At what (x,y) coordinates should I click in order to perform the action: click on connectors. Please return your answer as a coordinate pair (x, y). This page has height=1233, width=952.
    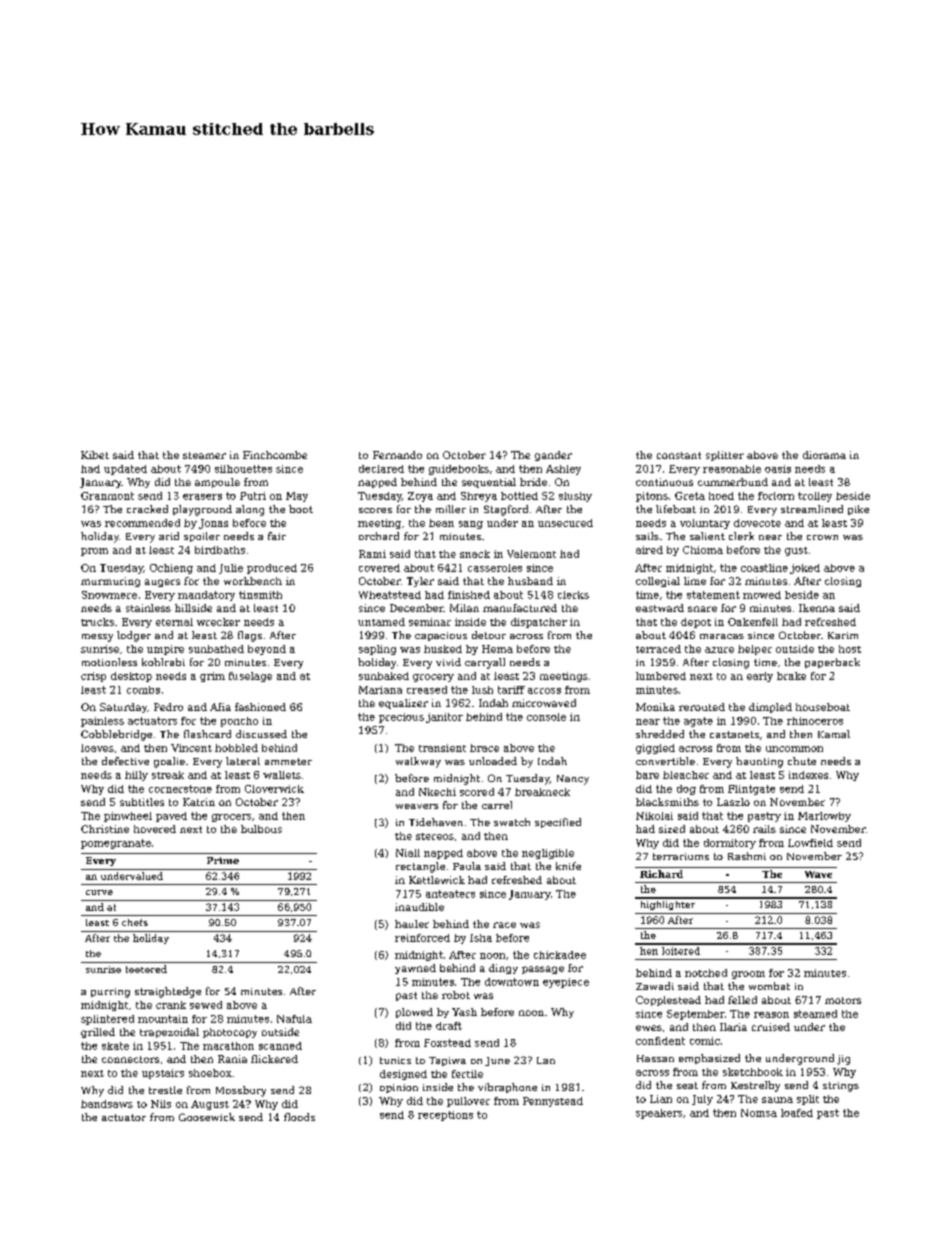
    Looking at the image, I should click on (130, 1059).
